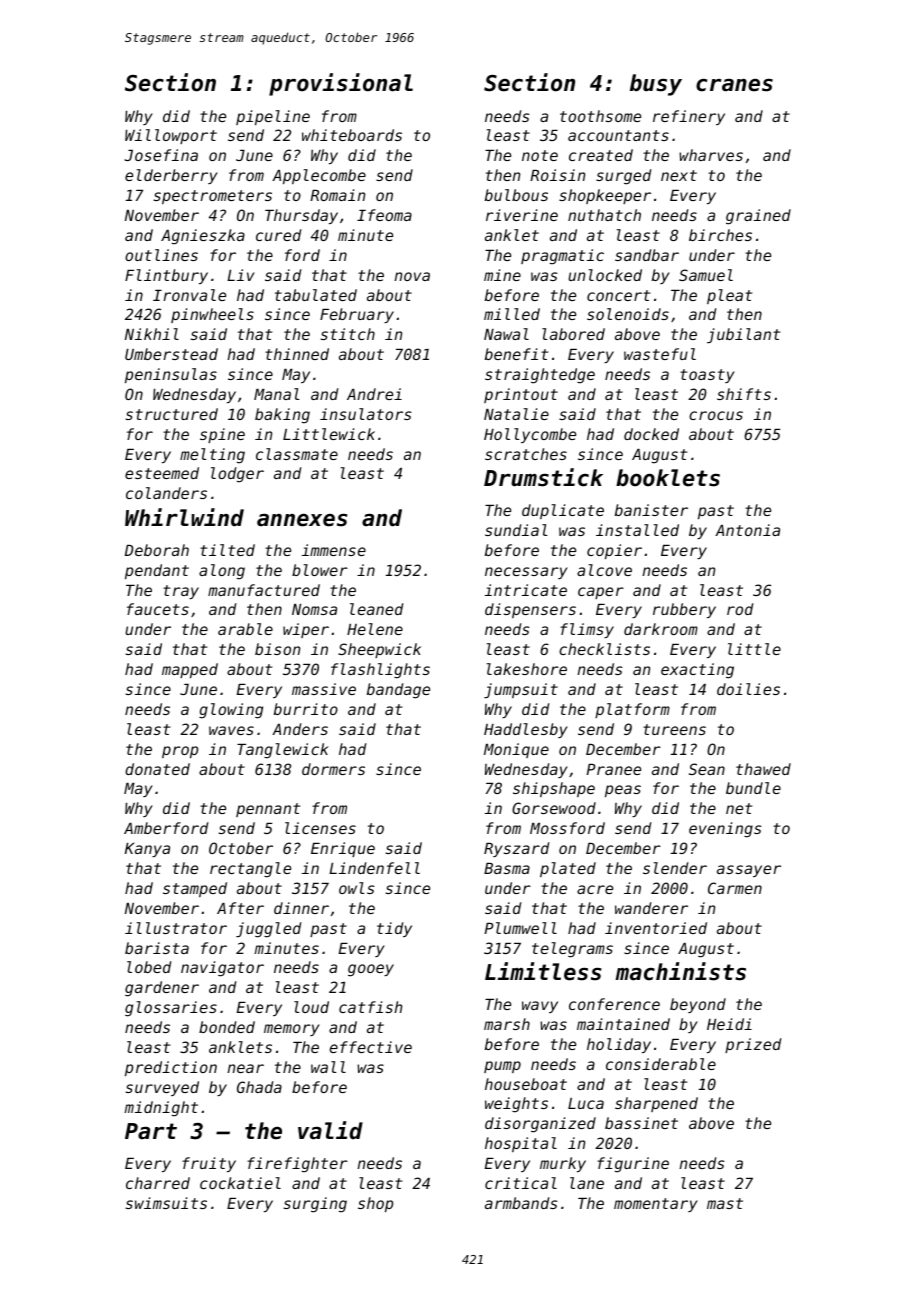 The width and height of the image is (924, 1311). I want to click on swimsuits, so click(166, 1203).
